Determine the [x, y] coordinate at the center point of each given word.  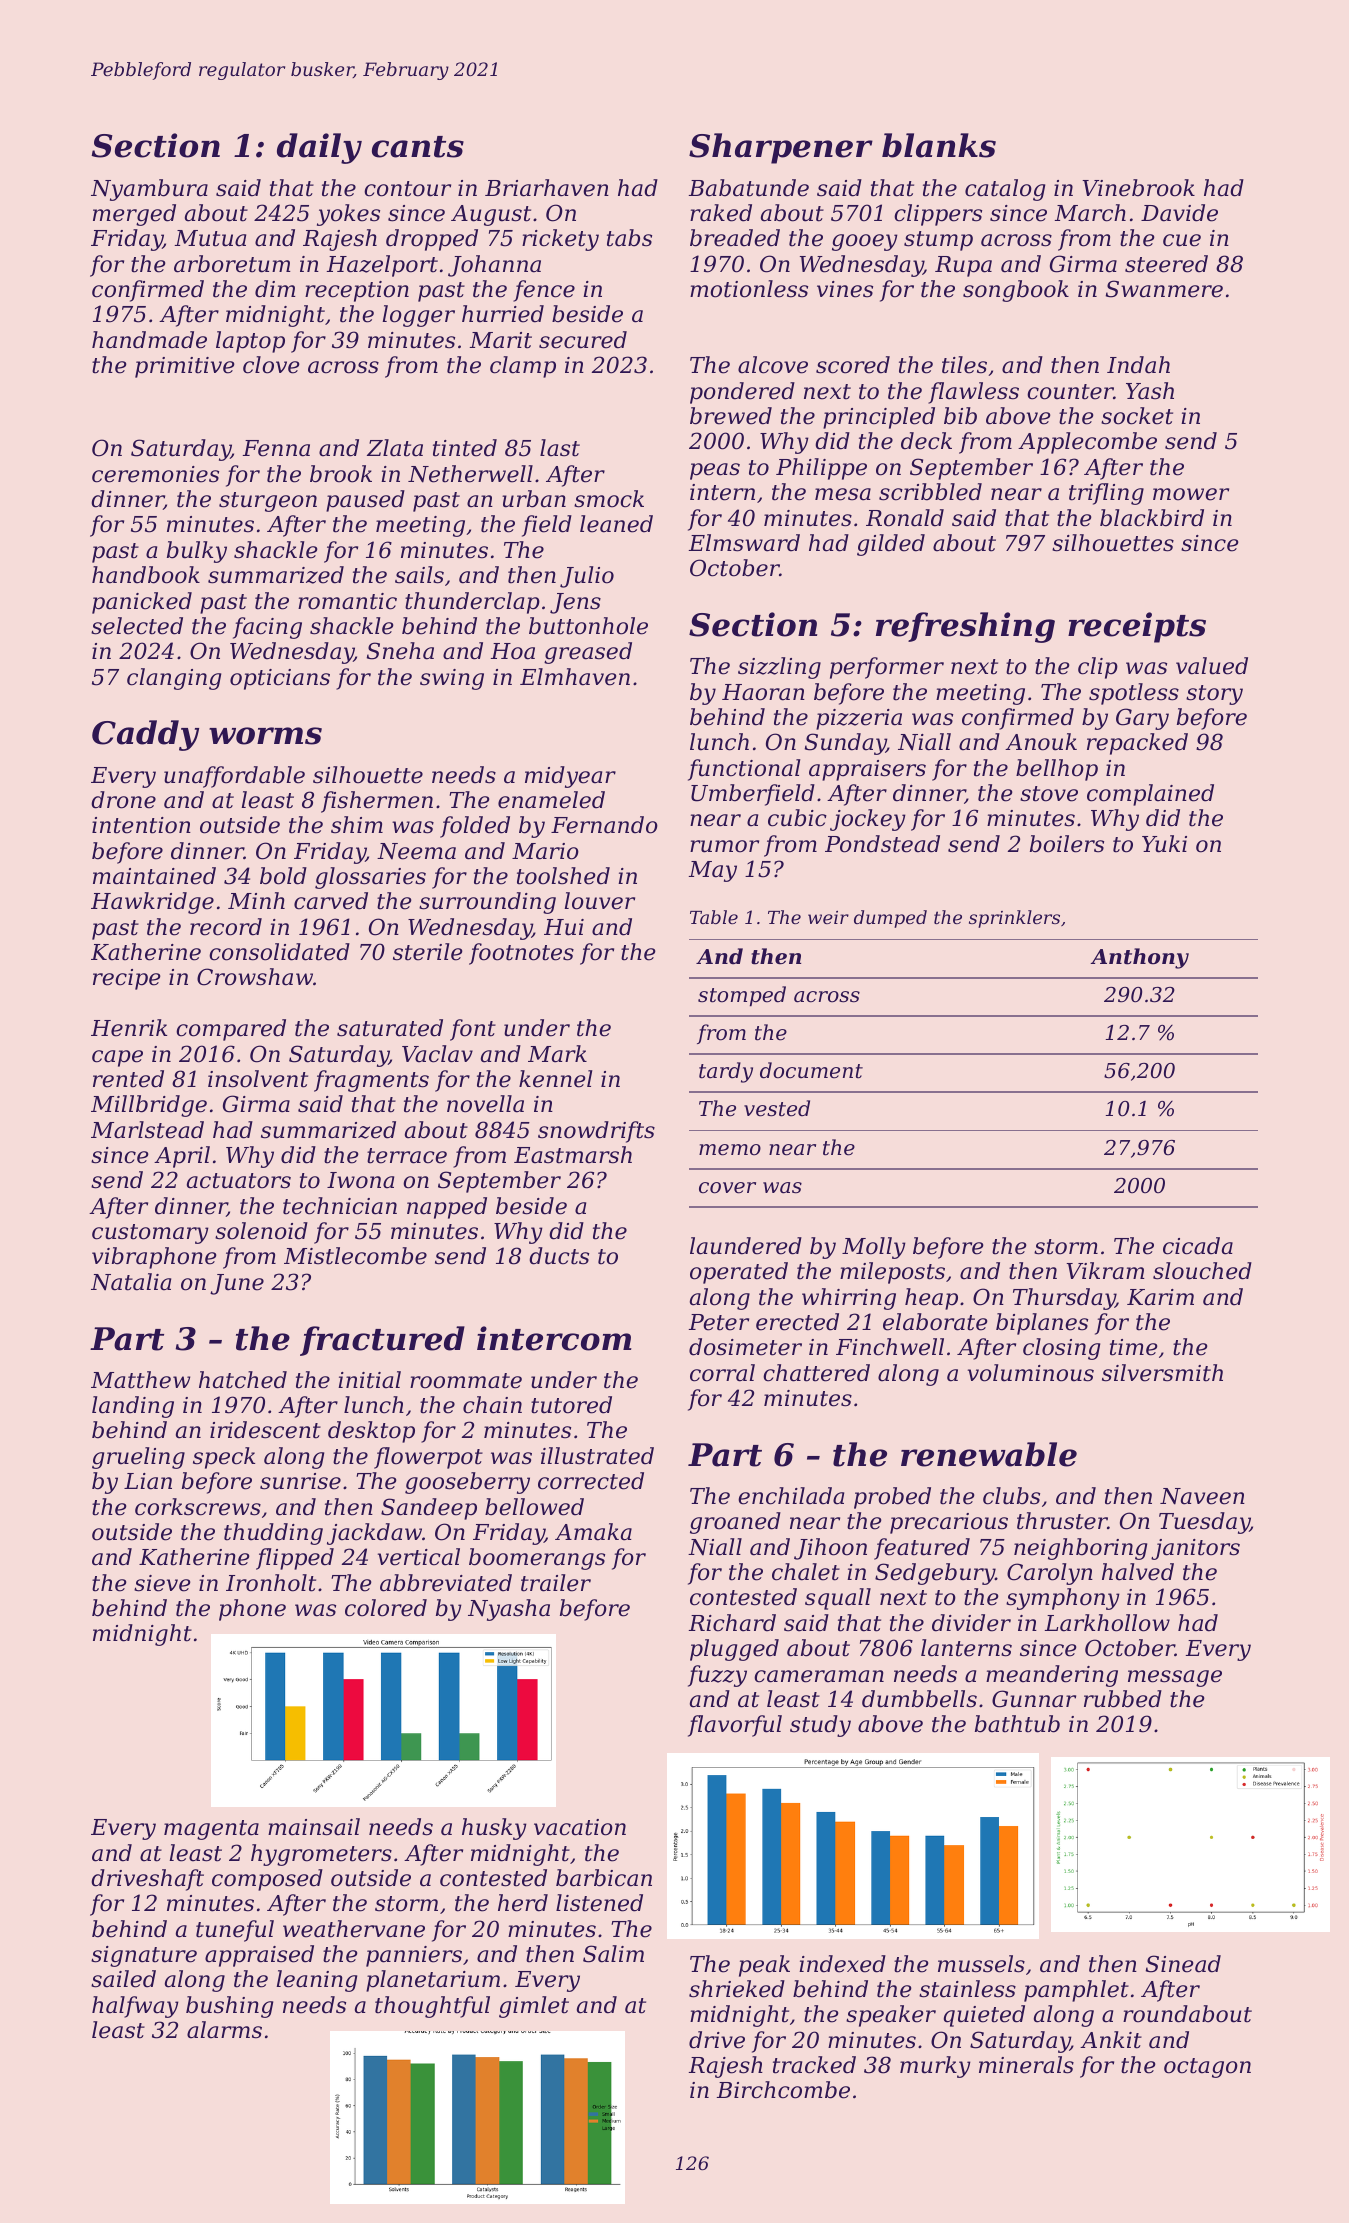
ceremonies [155, 474]
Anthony [1139, 958]
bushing [229, 2007]
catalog [1005, 190]
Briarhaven [547, 188]
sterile [428, 952]
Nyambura [149, 190]
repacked [1137, 744]
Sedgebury [935, 1574]
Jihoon [830, 1549]
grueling [138, 1458]
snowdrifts [596, 1132]
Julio [587, 577]
